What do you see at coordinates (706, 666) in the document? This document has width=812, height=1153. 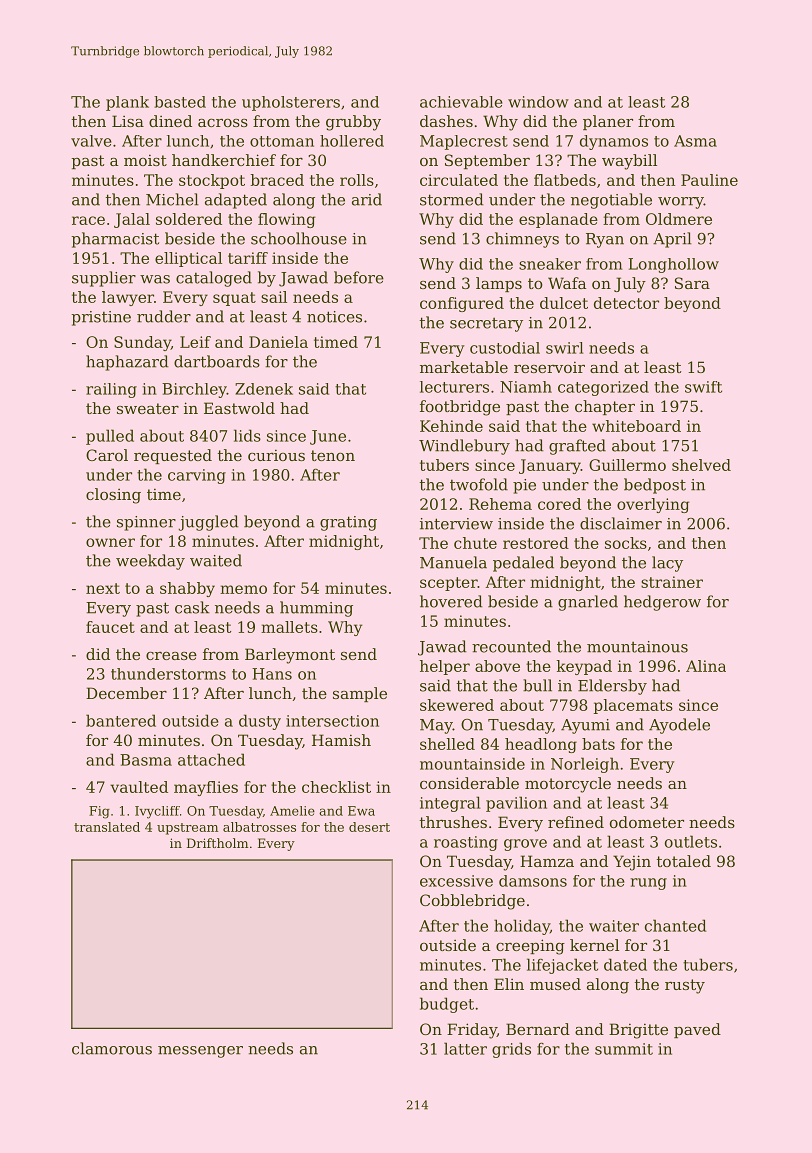 I see `Alina` at bounding box center [706, 666].
